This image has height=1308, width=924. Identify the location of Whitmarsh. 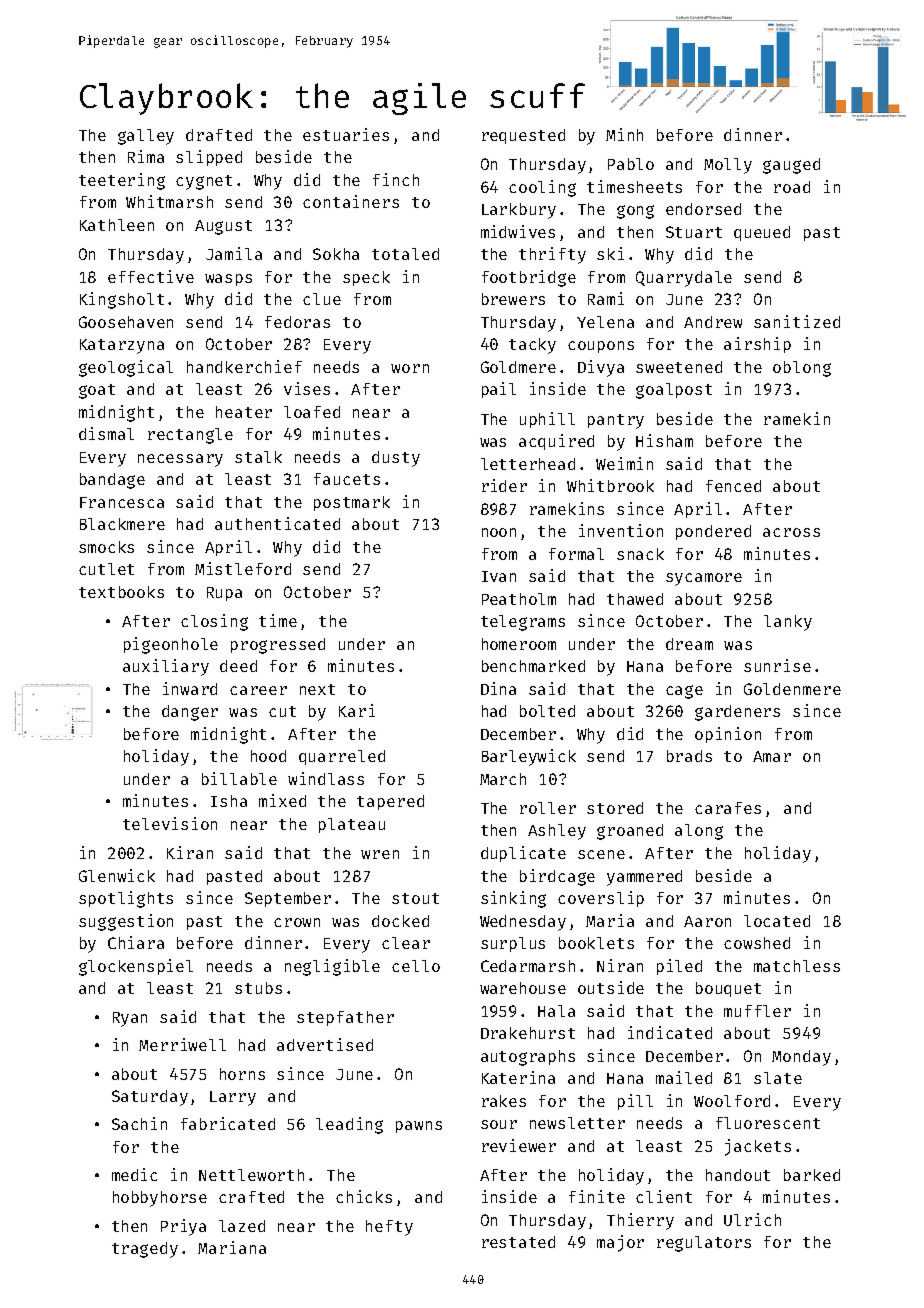
(169, 201).
